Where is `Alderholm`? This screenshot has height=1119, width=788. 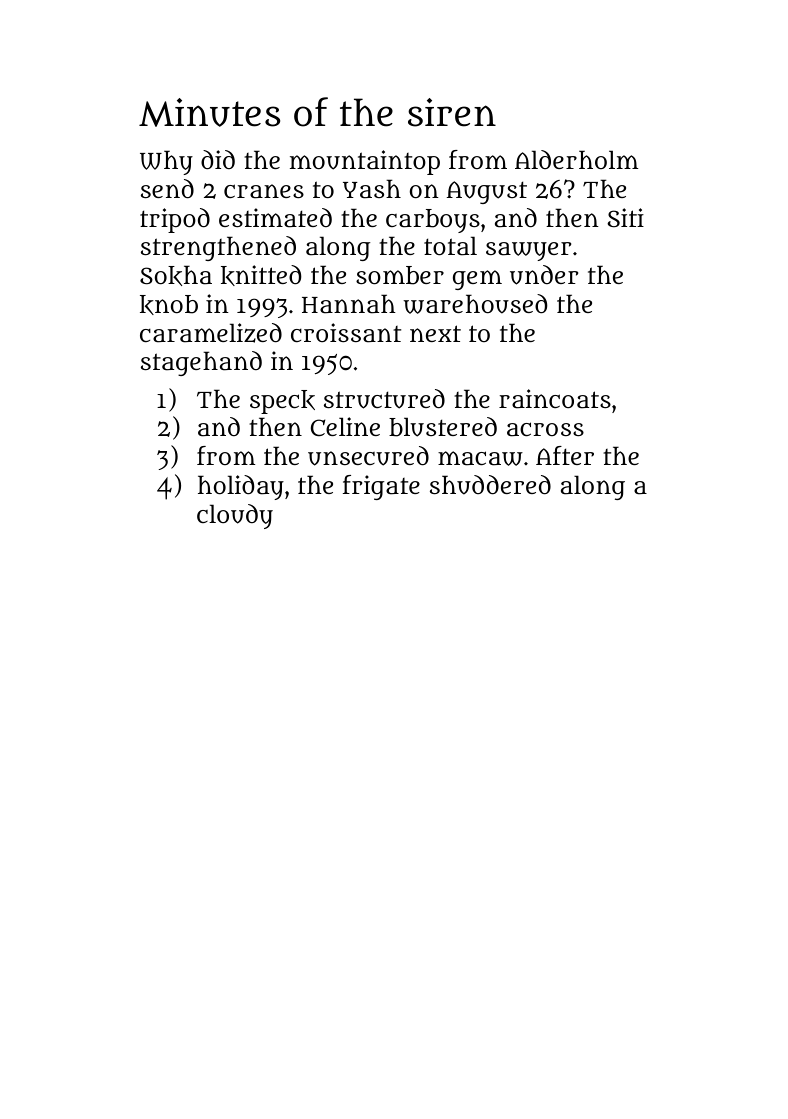 Alderholm is located at coordinates (576, 159).
